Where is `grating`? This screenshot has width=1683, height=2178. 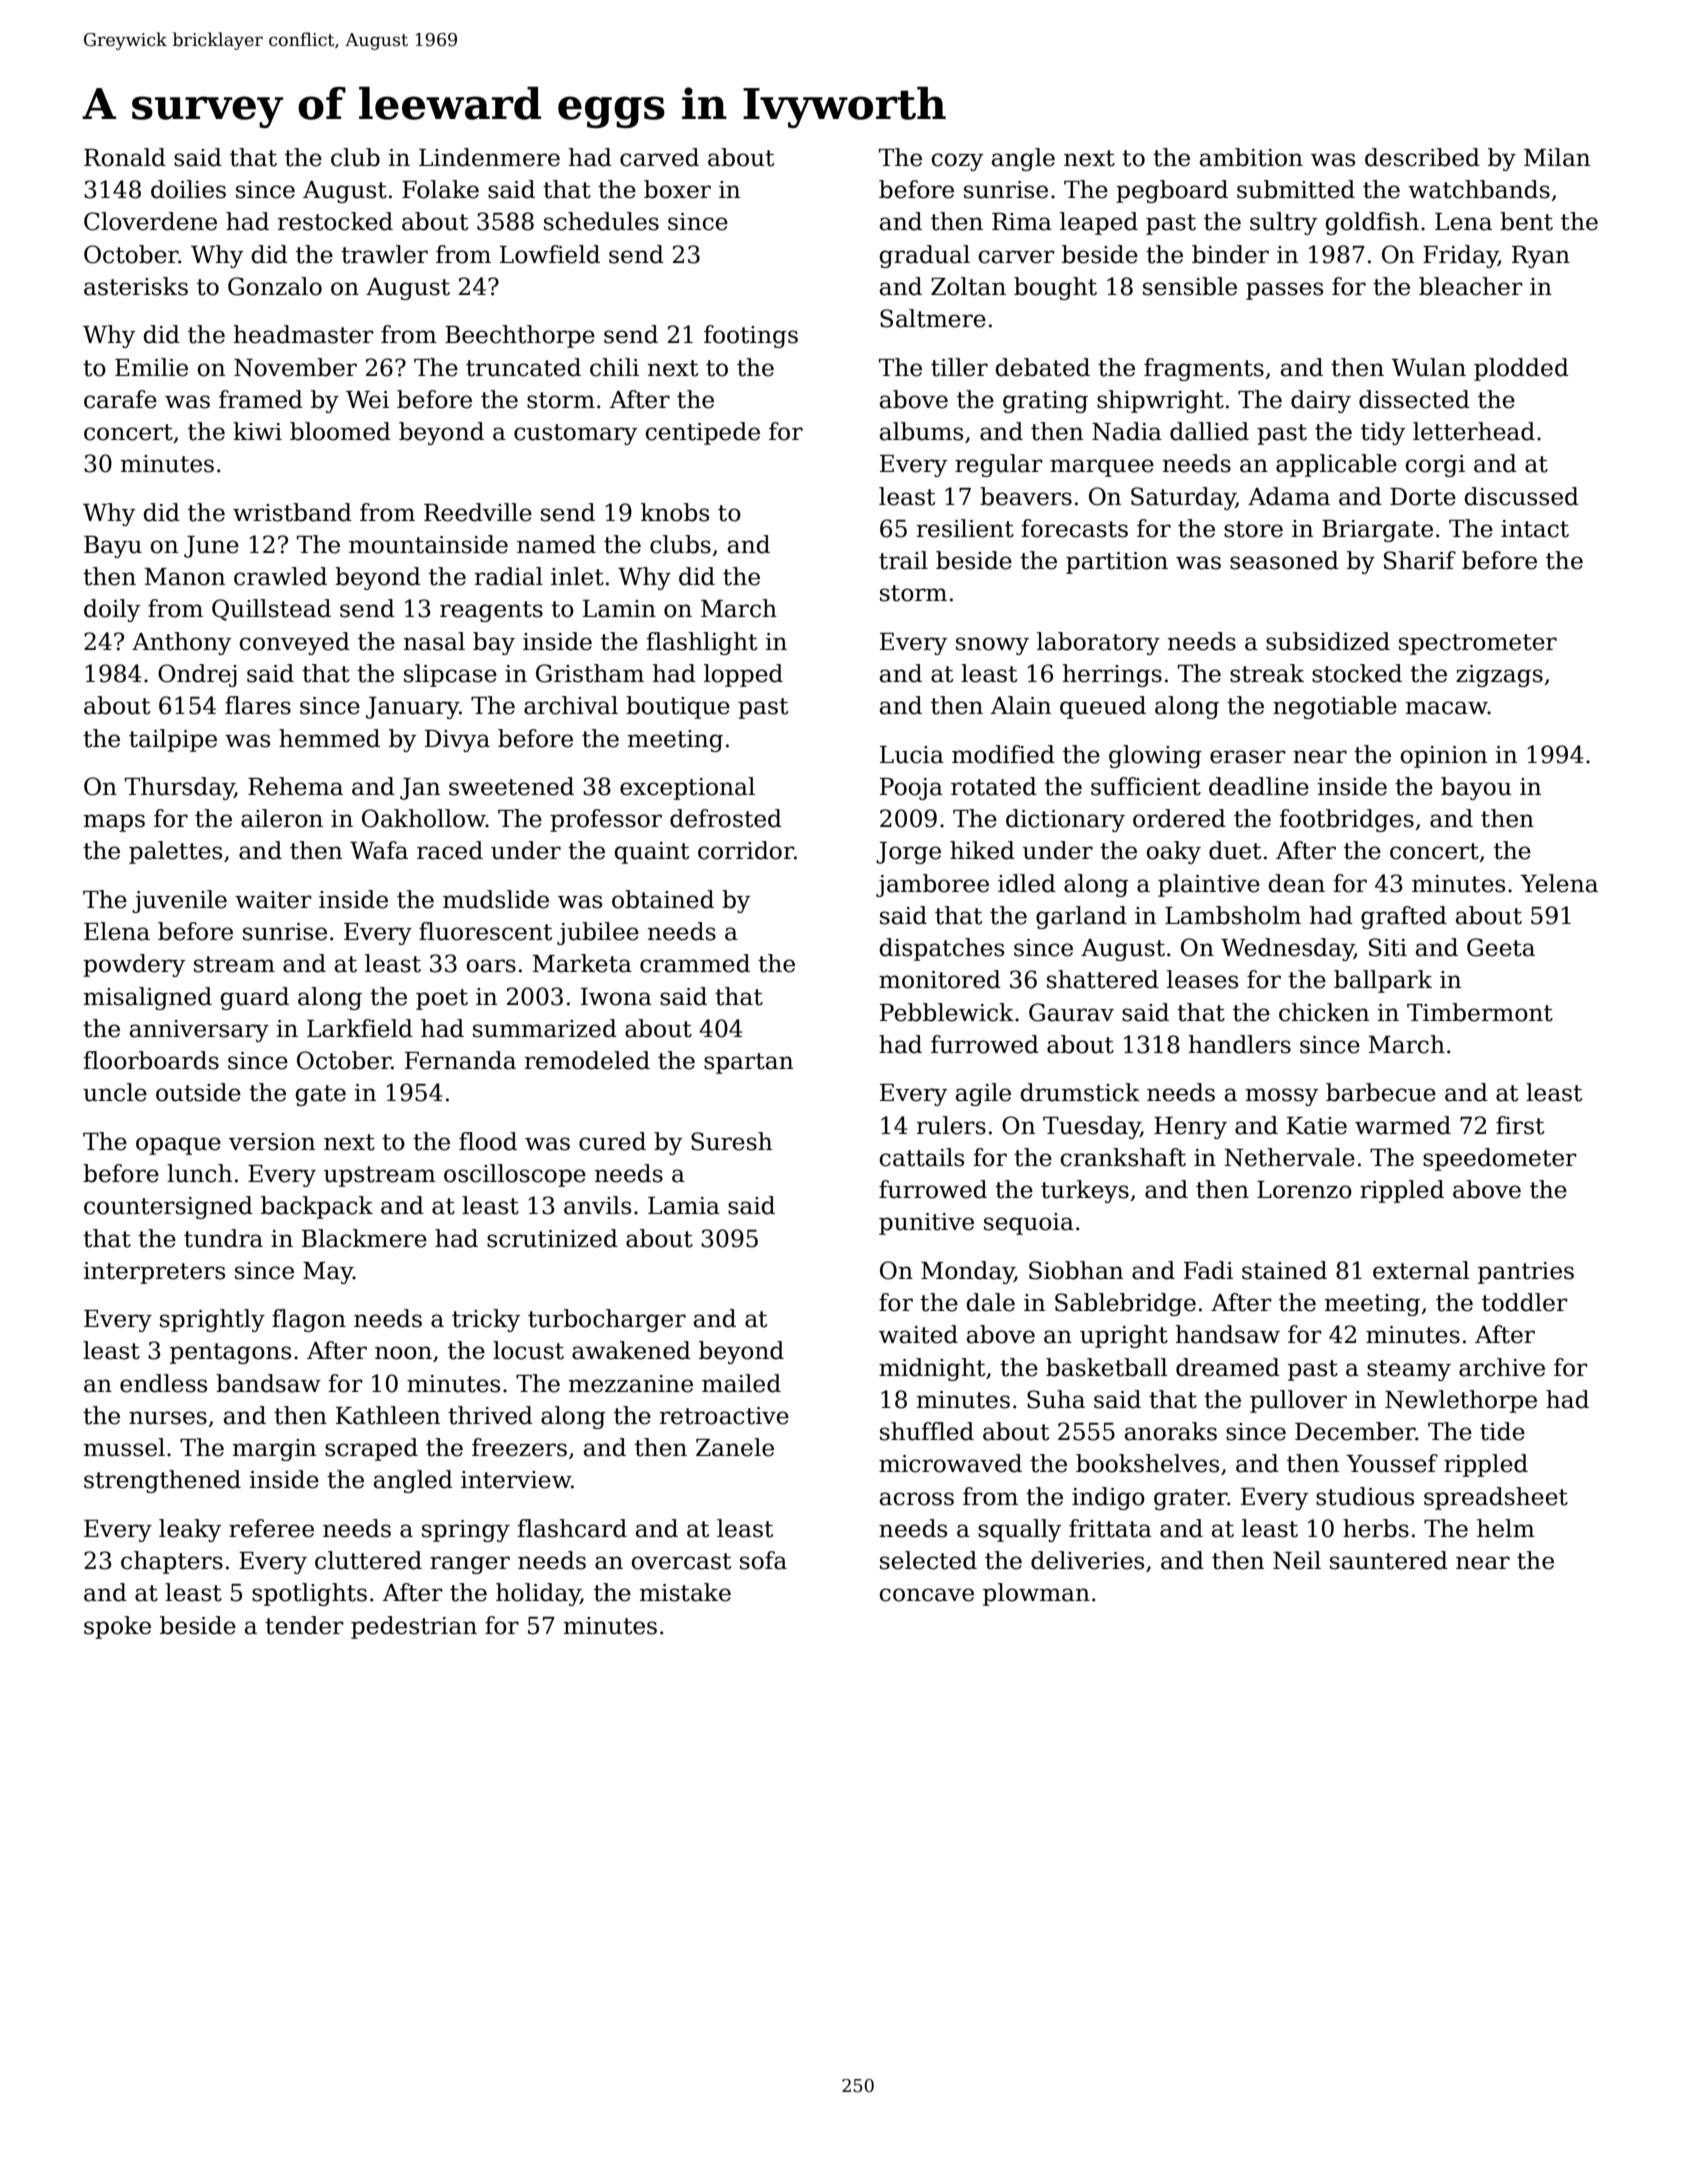
grating is located at coordinates (1045, 402).
